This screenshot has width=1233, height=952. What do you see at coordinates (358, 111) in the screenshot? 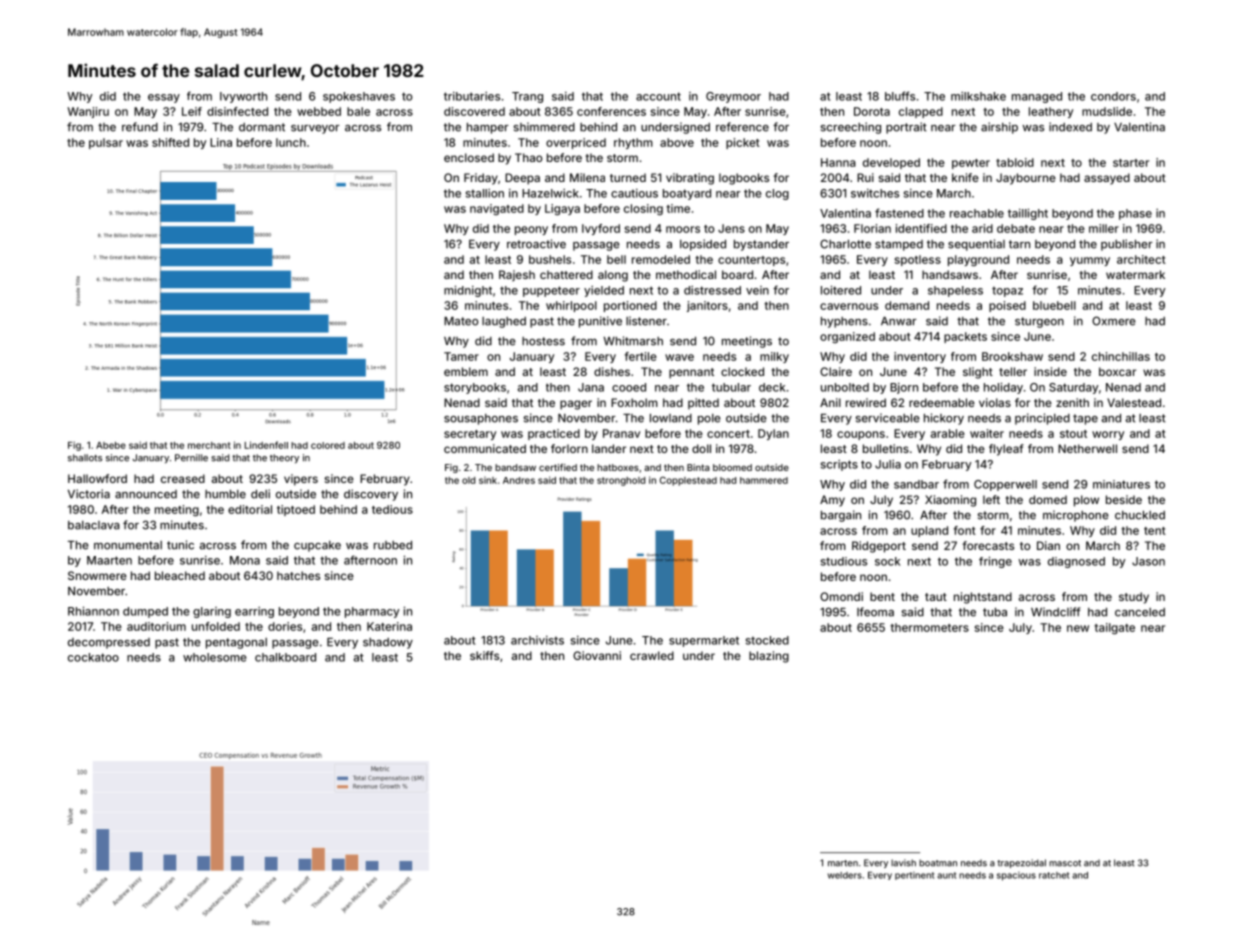
I see `bale` at bounding box center [358, 111].
